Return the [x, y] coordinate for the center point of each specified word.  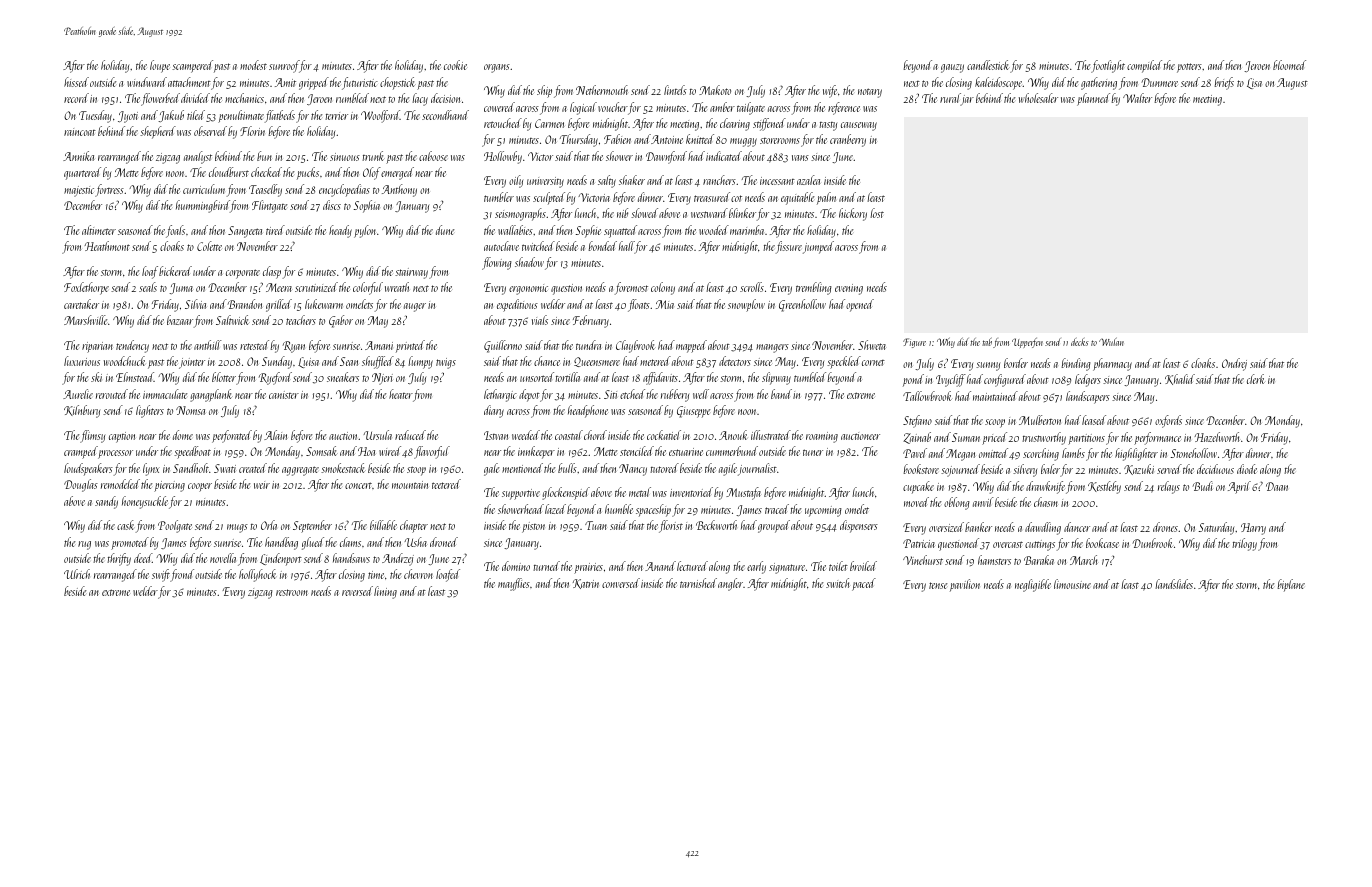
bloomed [1289, 65]
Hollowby [503, 157]
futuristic [360, 83]
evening [849, 289]
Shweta [872, 345]
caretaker [81, 304]
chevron [418, 574]
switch [838, 583]
